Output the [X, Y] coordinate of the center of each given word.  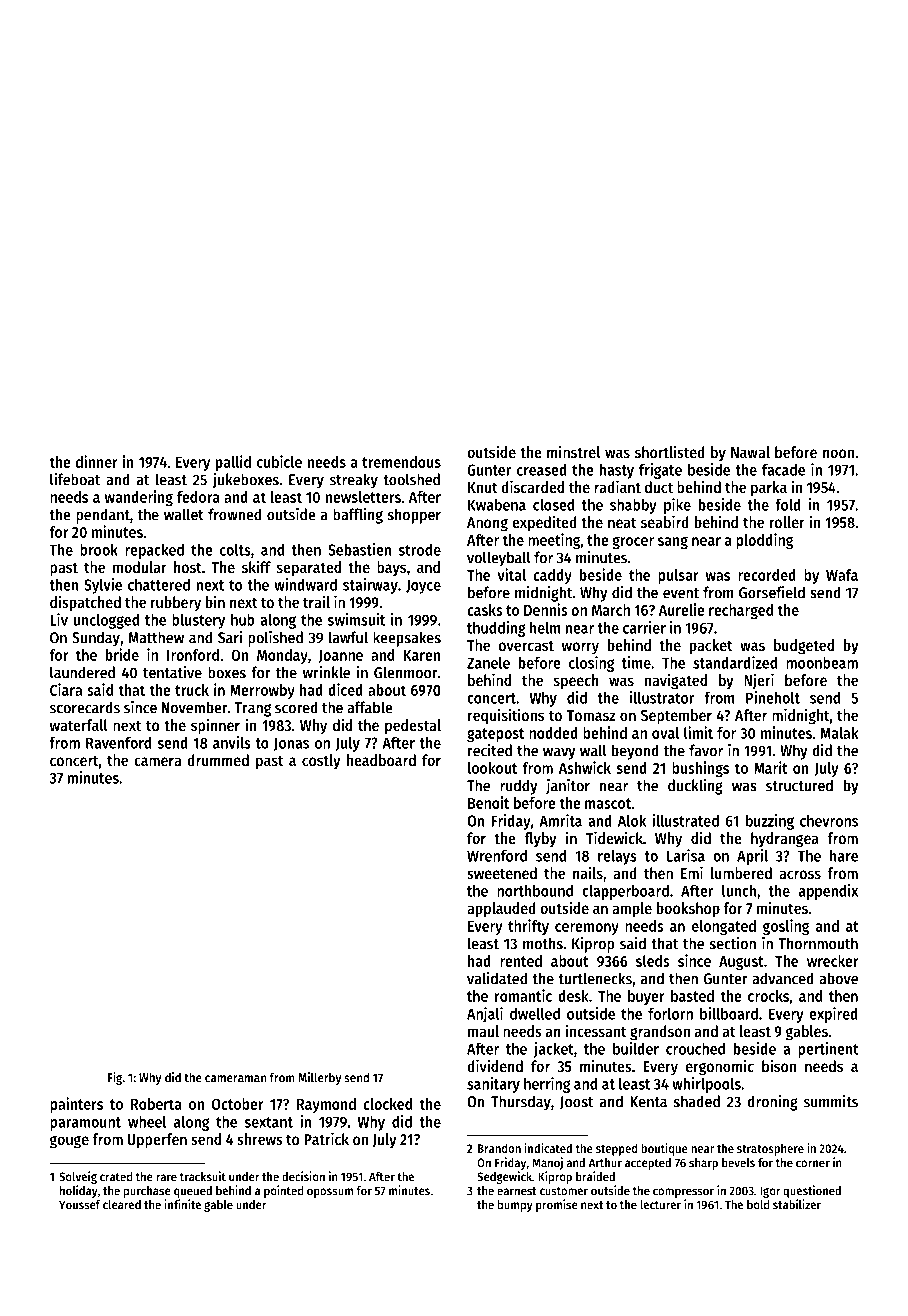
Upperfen [157, 1141]
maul [483, 1031]
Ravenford [118, 742]
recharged [741, 611]
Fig [115, 1078]
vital [512, 574]
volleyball [499, 559]
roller [787, 522]
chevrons [829, 821]
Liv [59, 619]
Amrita [560, 820]
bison [779, 1065]
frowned [234, 514]
